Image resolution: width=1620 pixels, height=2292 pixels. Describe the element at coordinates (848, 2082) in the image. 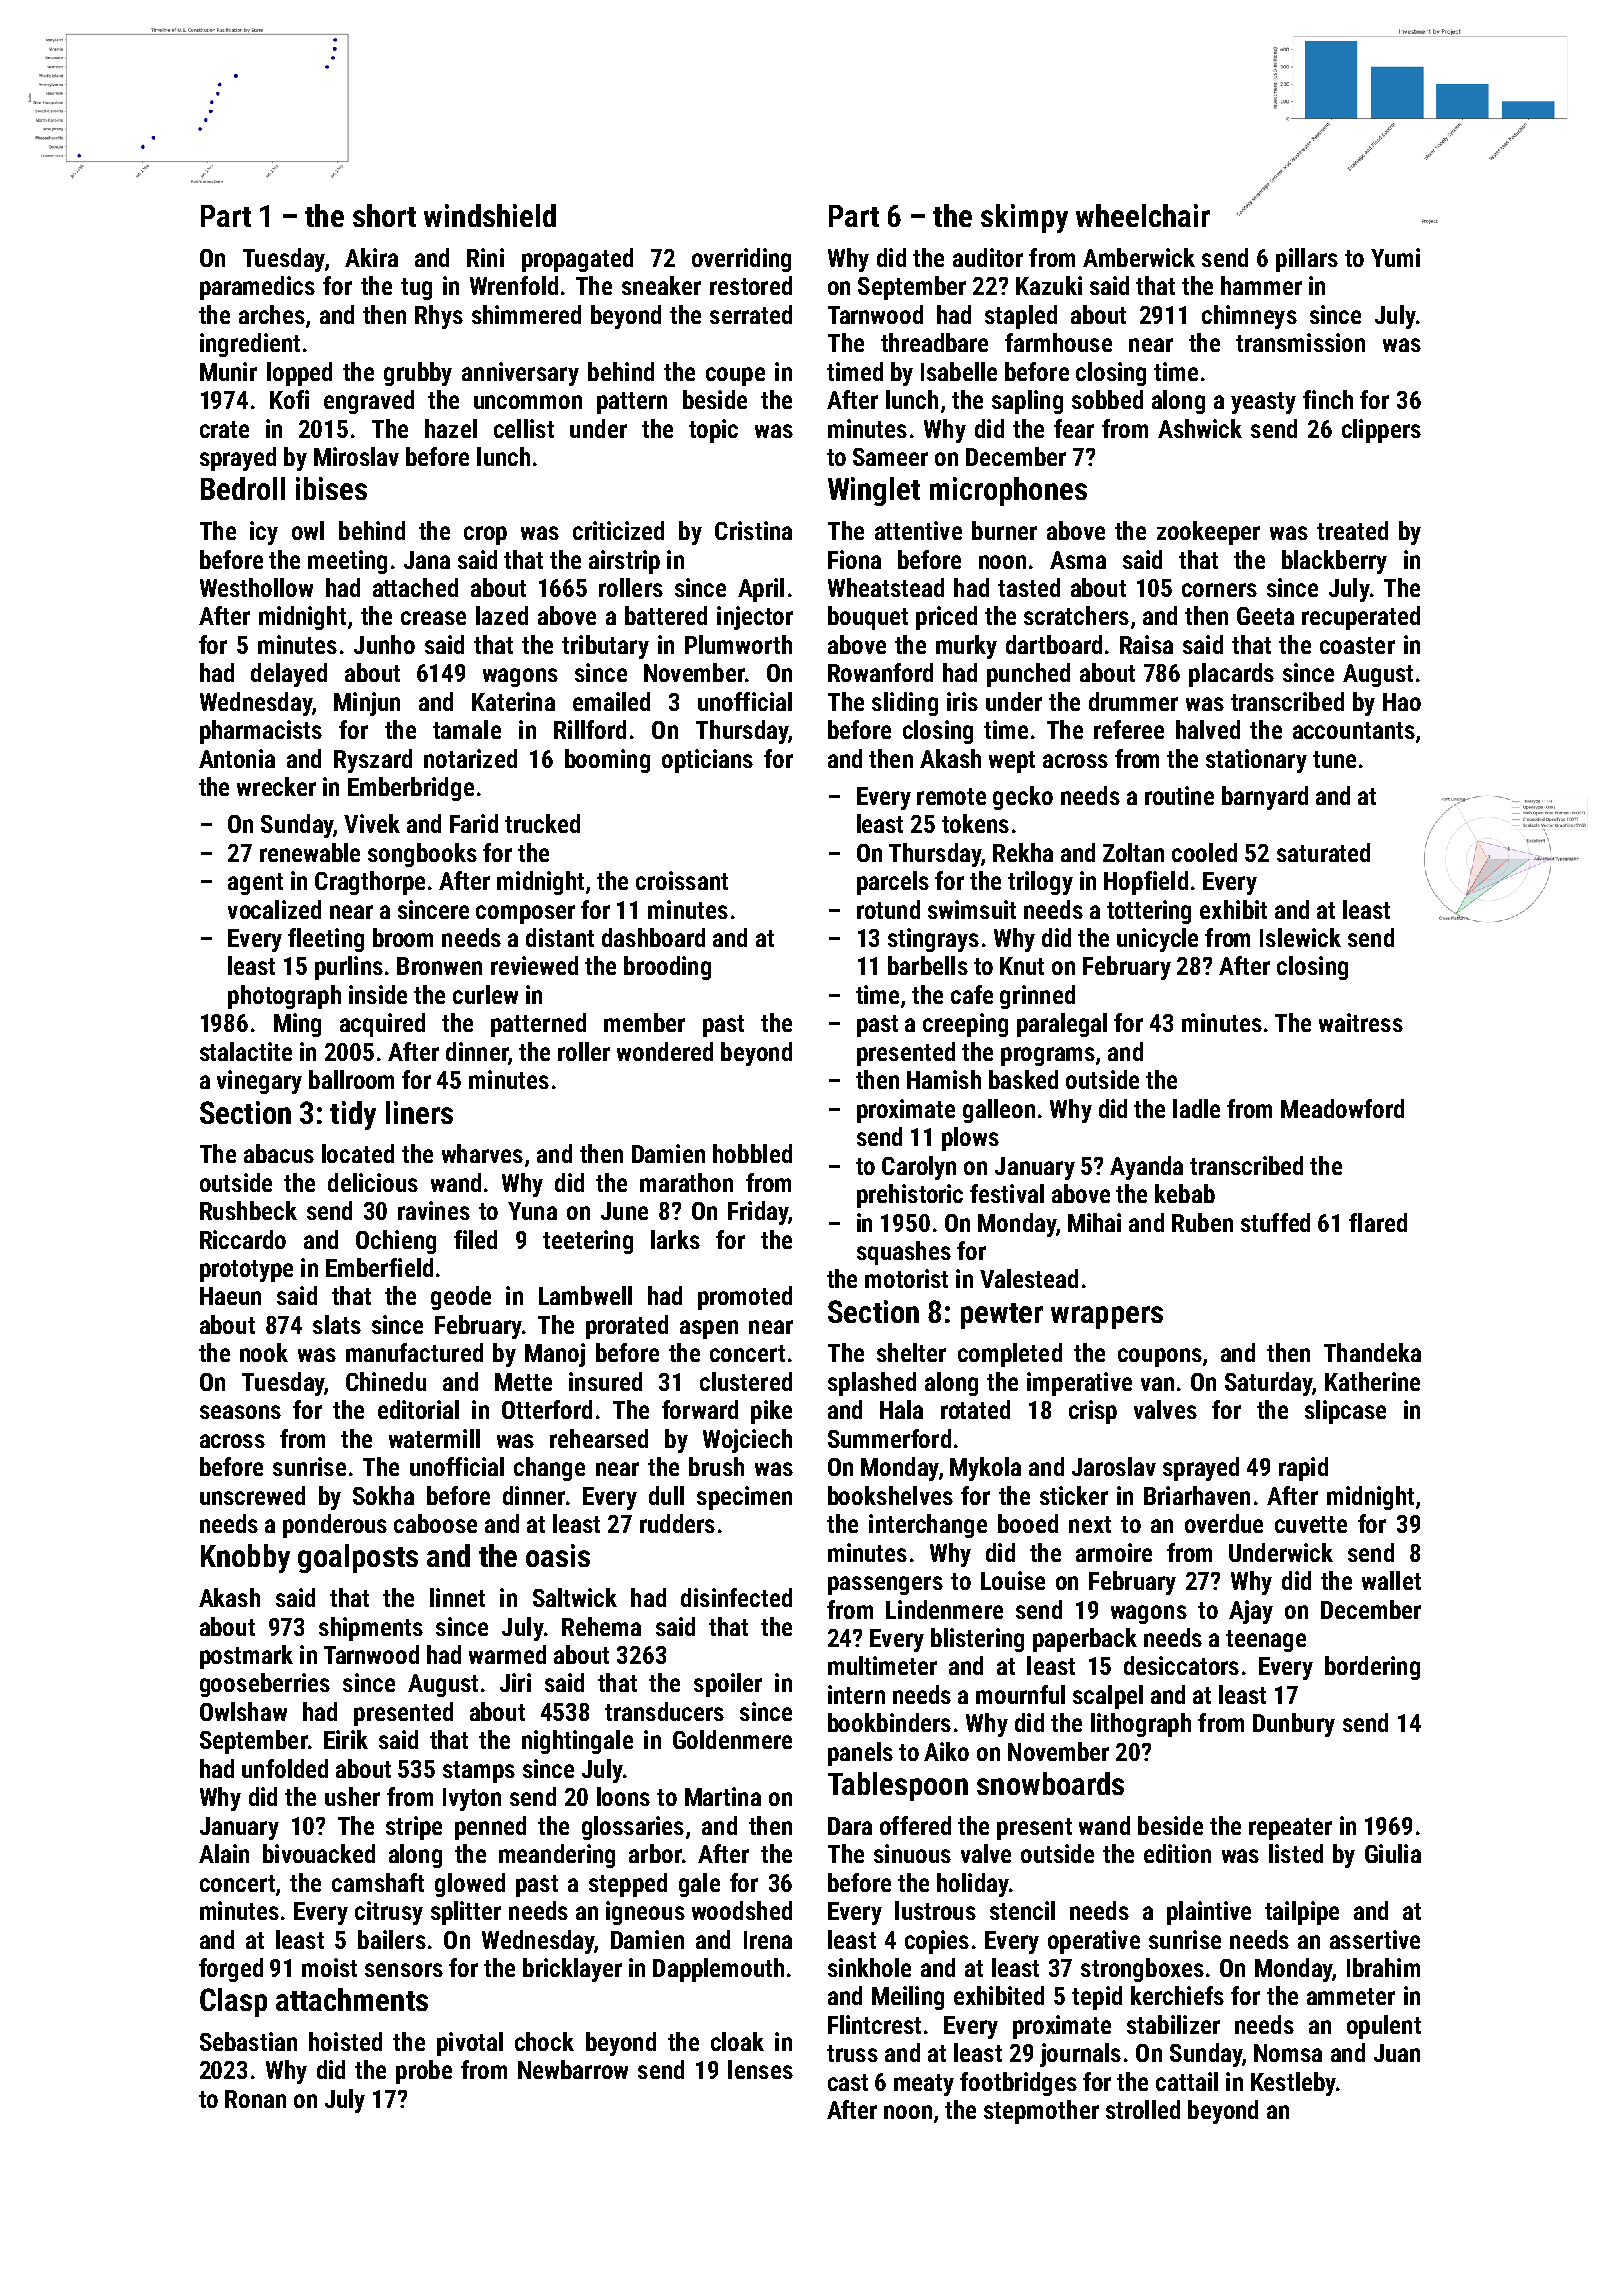

I see `cast` at that location.
